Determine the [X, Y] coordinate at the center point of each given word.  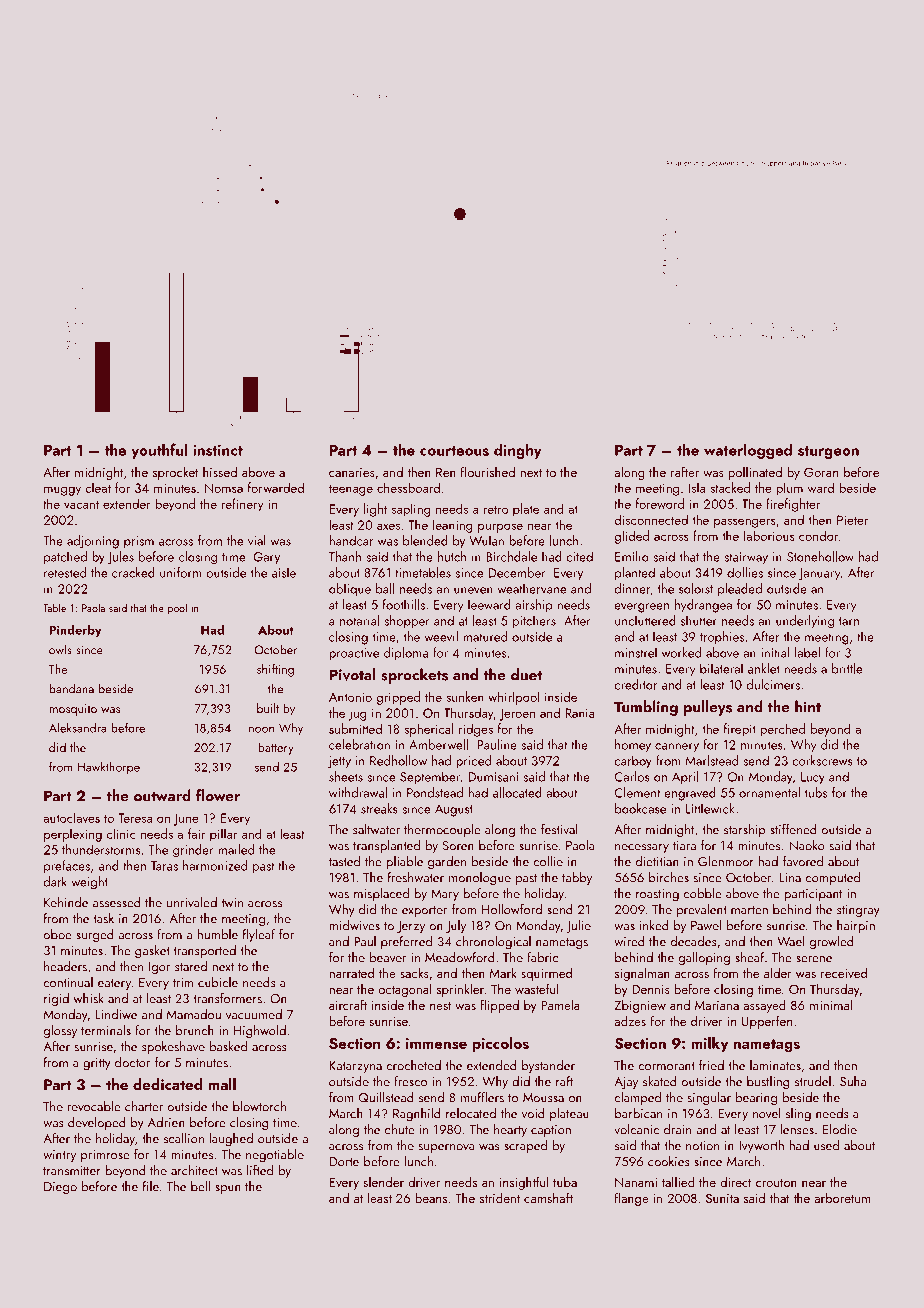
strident [500, 1198]
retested [65, 572]
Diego [60, 1188]
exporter [424, 911]
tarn [849, 621]
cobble [702, 893]
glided [632, 537]
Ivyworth [761, 1146]
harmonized [215, 865]
